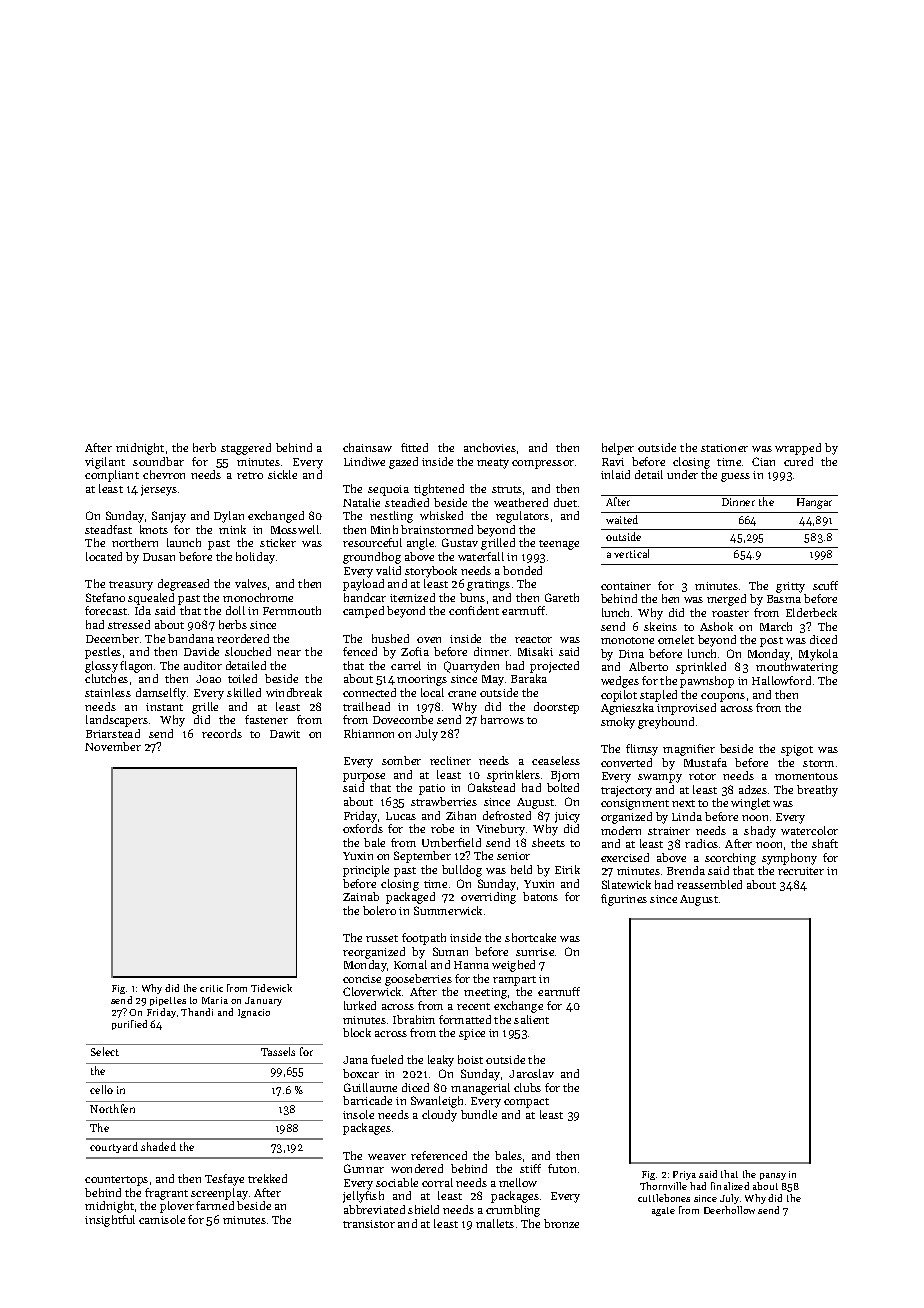 The image size is (924, 1308). I want to click on Tesfaye, so click(224, 1180).
